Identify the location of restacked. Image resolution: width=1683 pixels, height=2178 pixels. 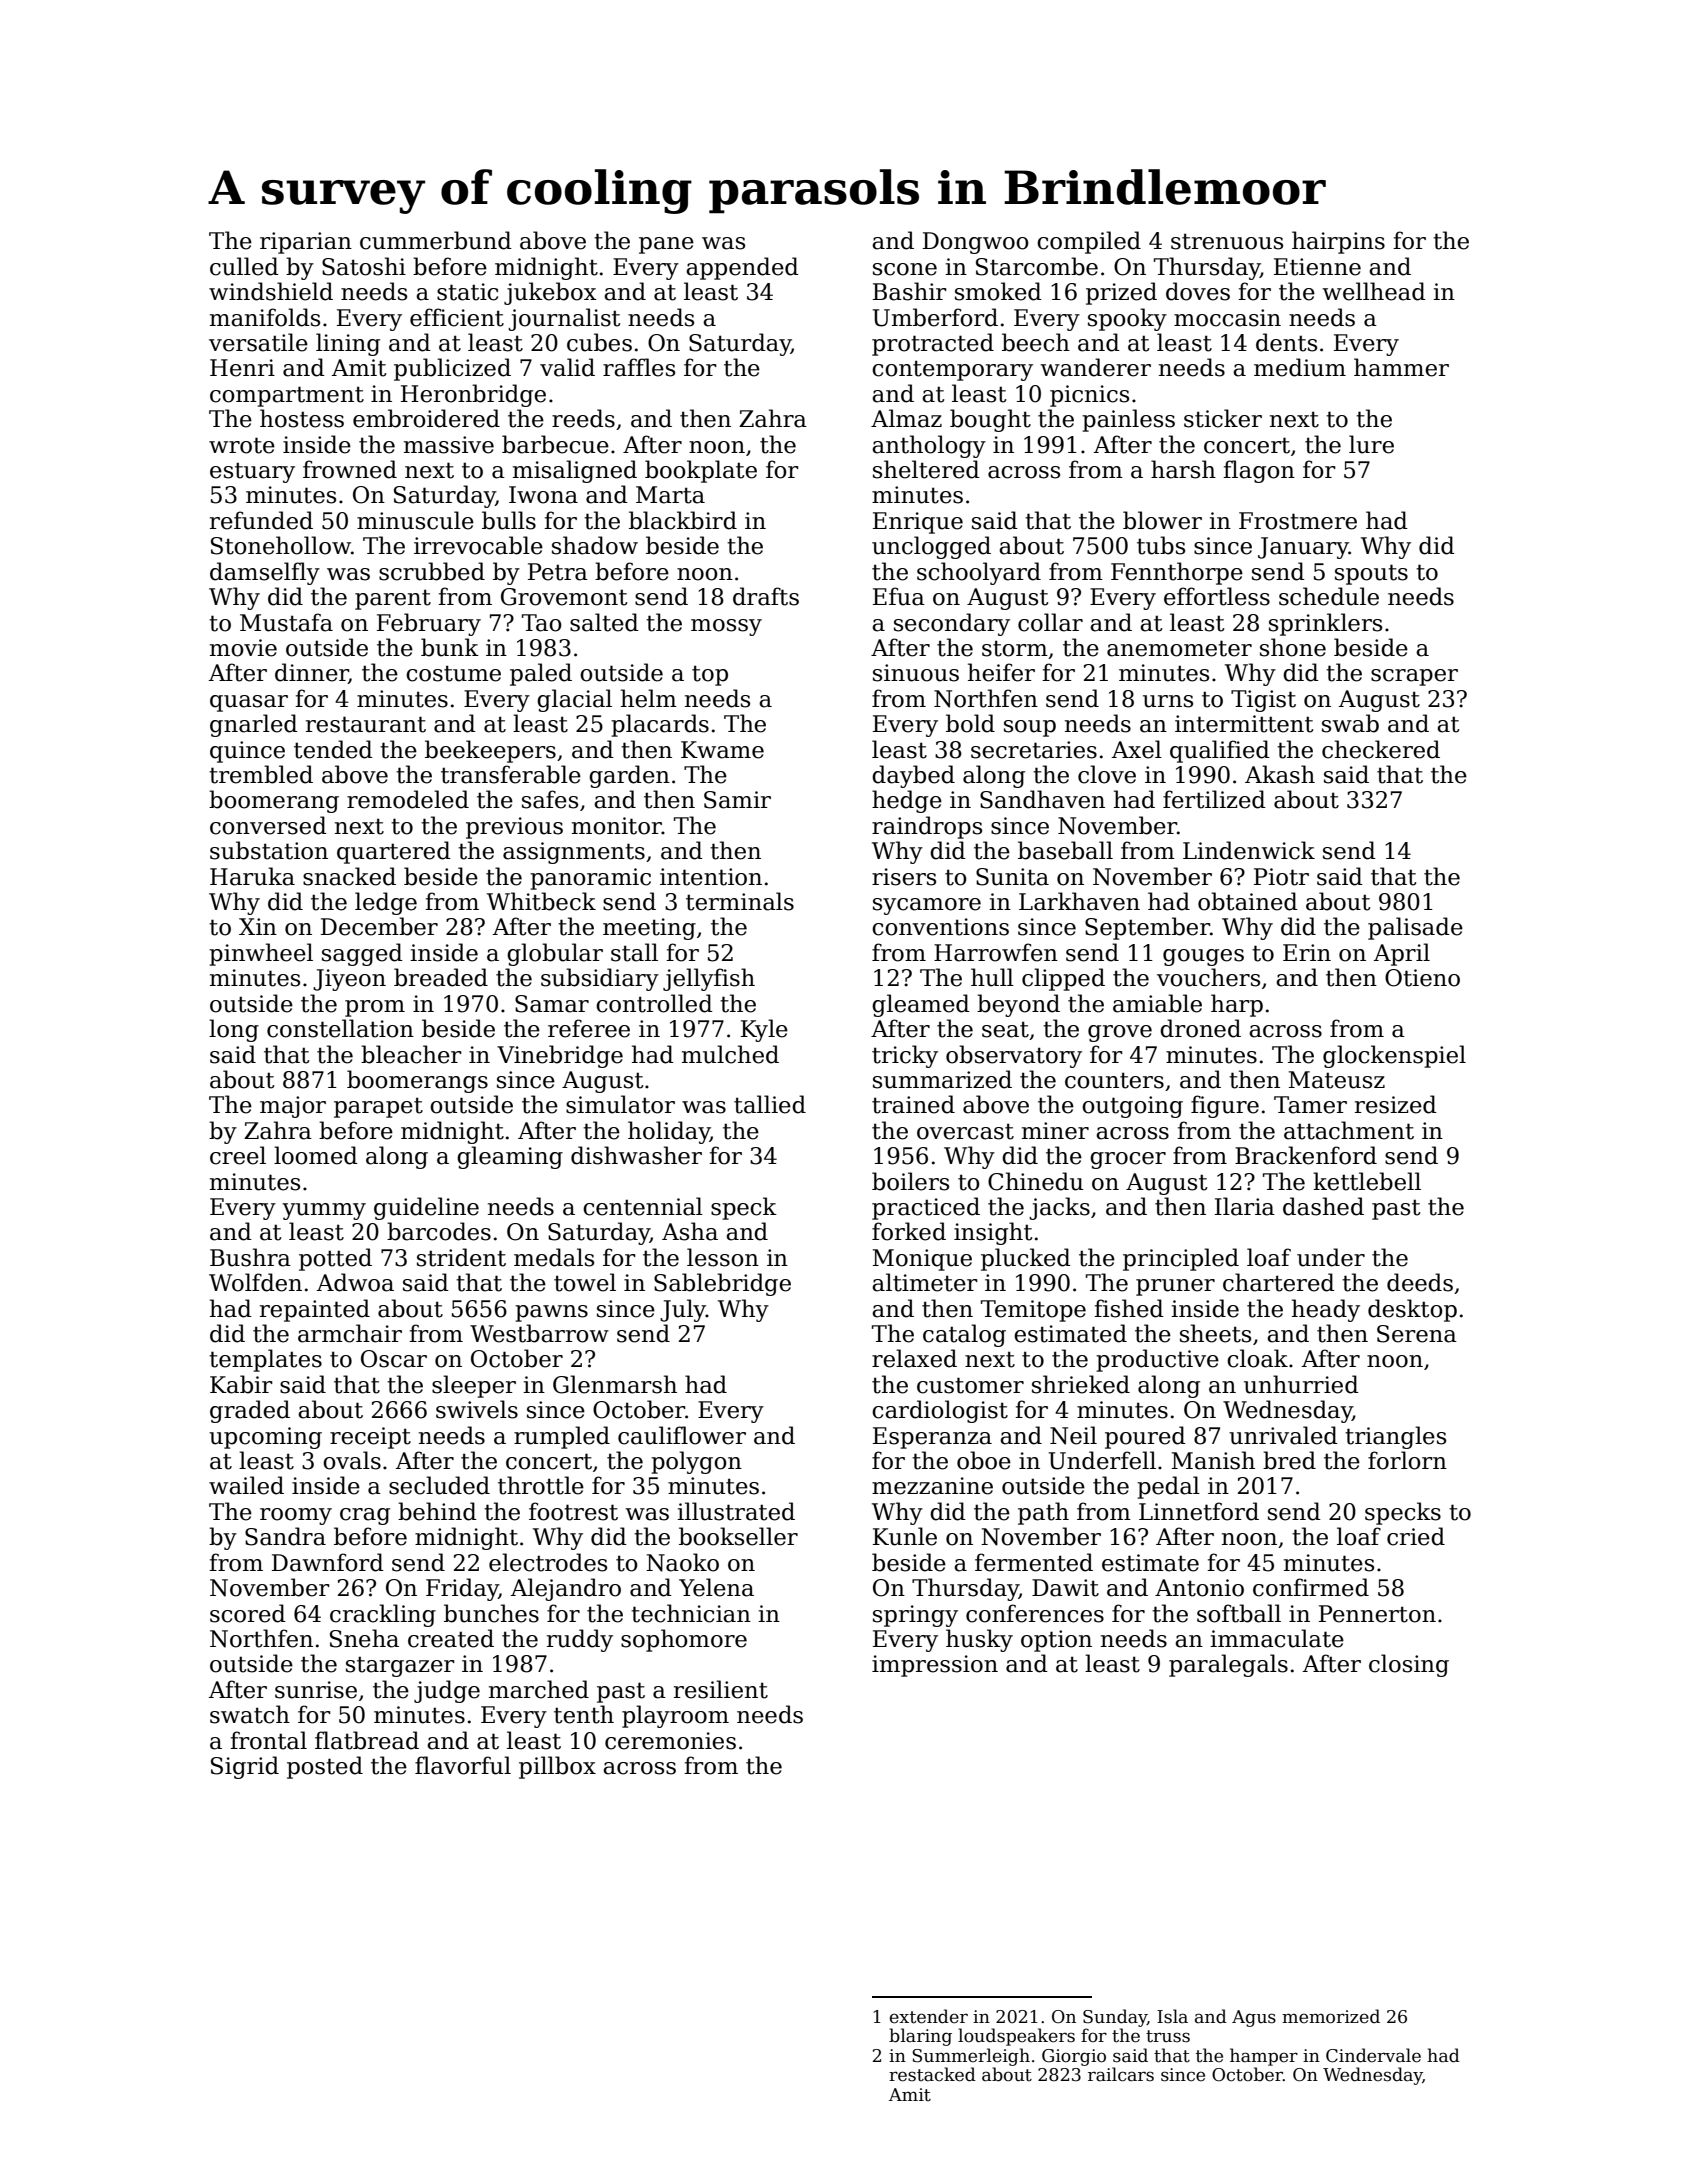
(932, 2074).
